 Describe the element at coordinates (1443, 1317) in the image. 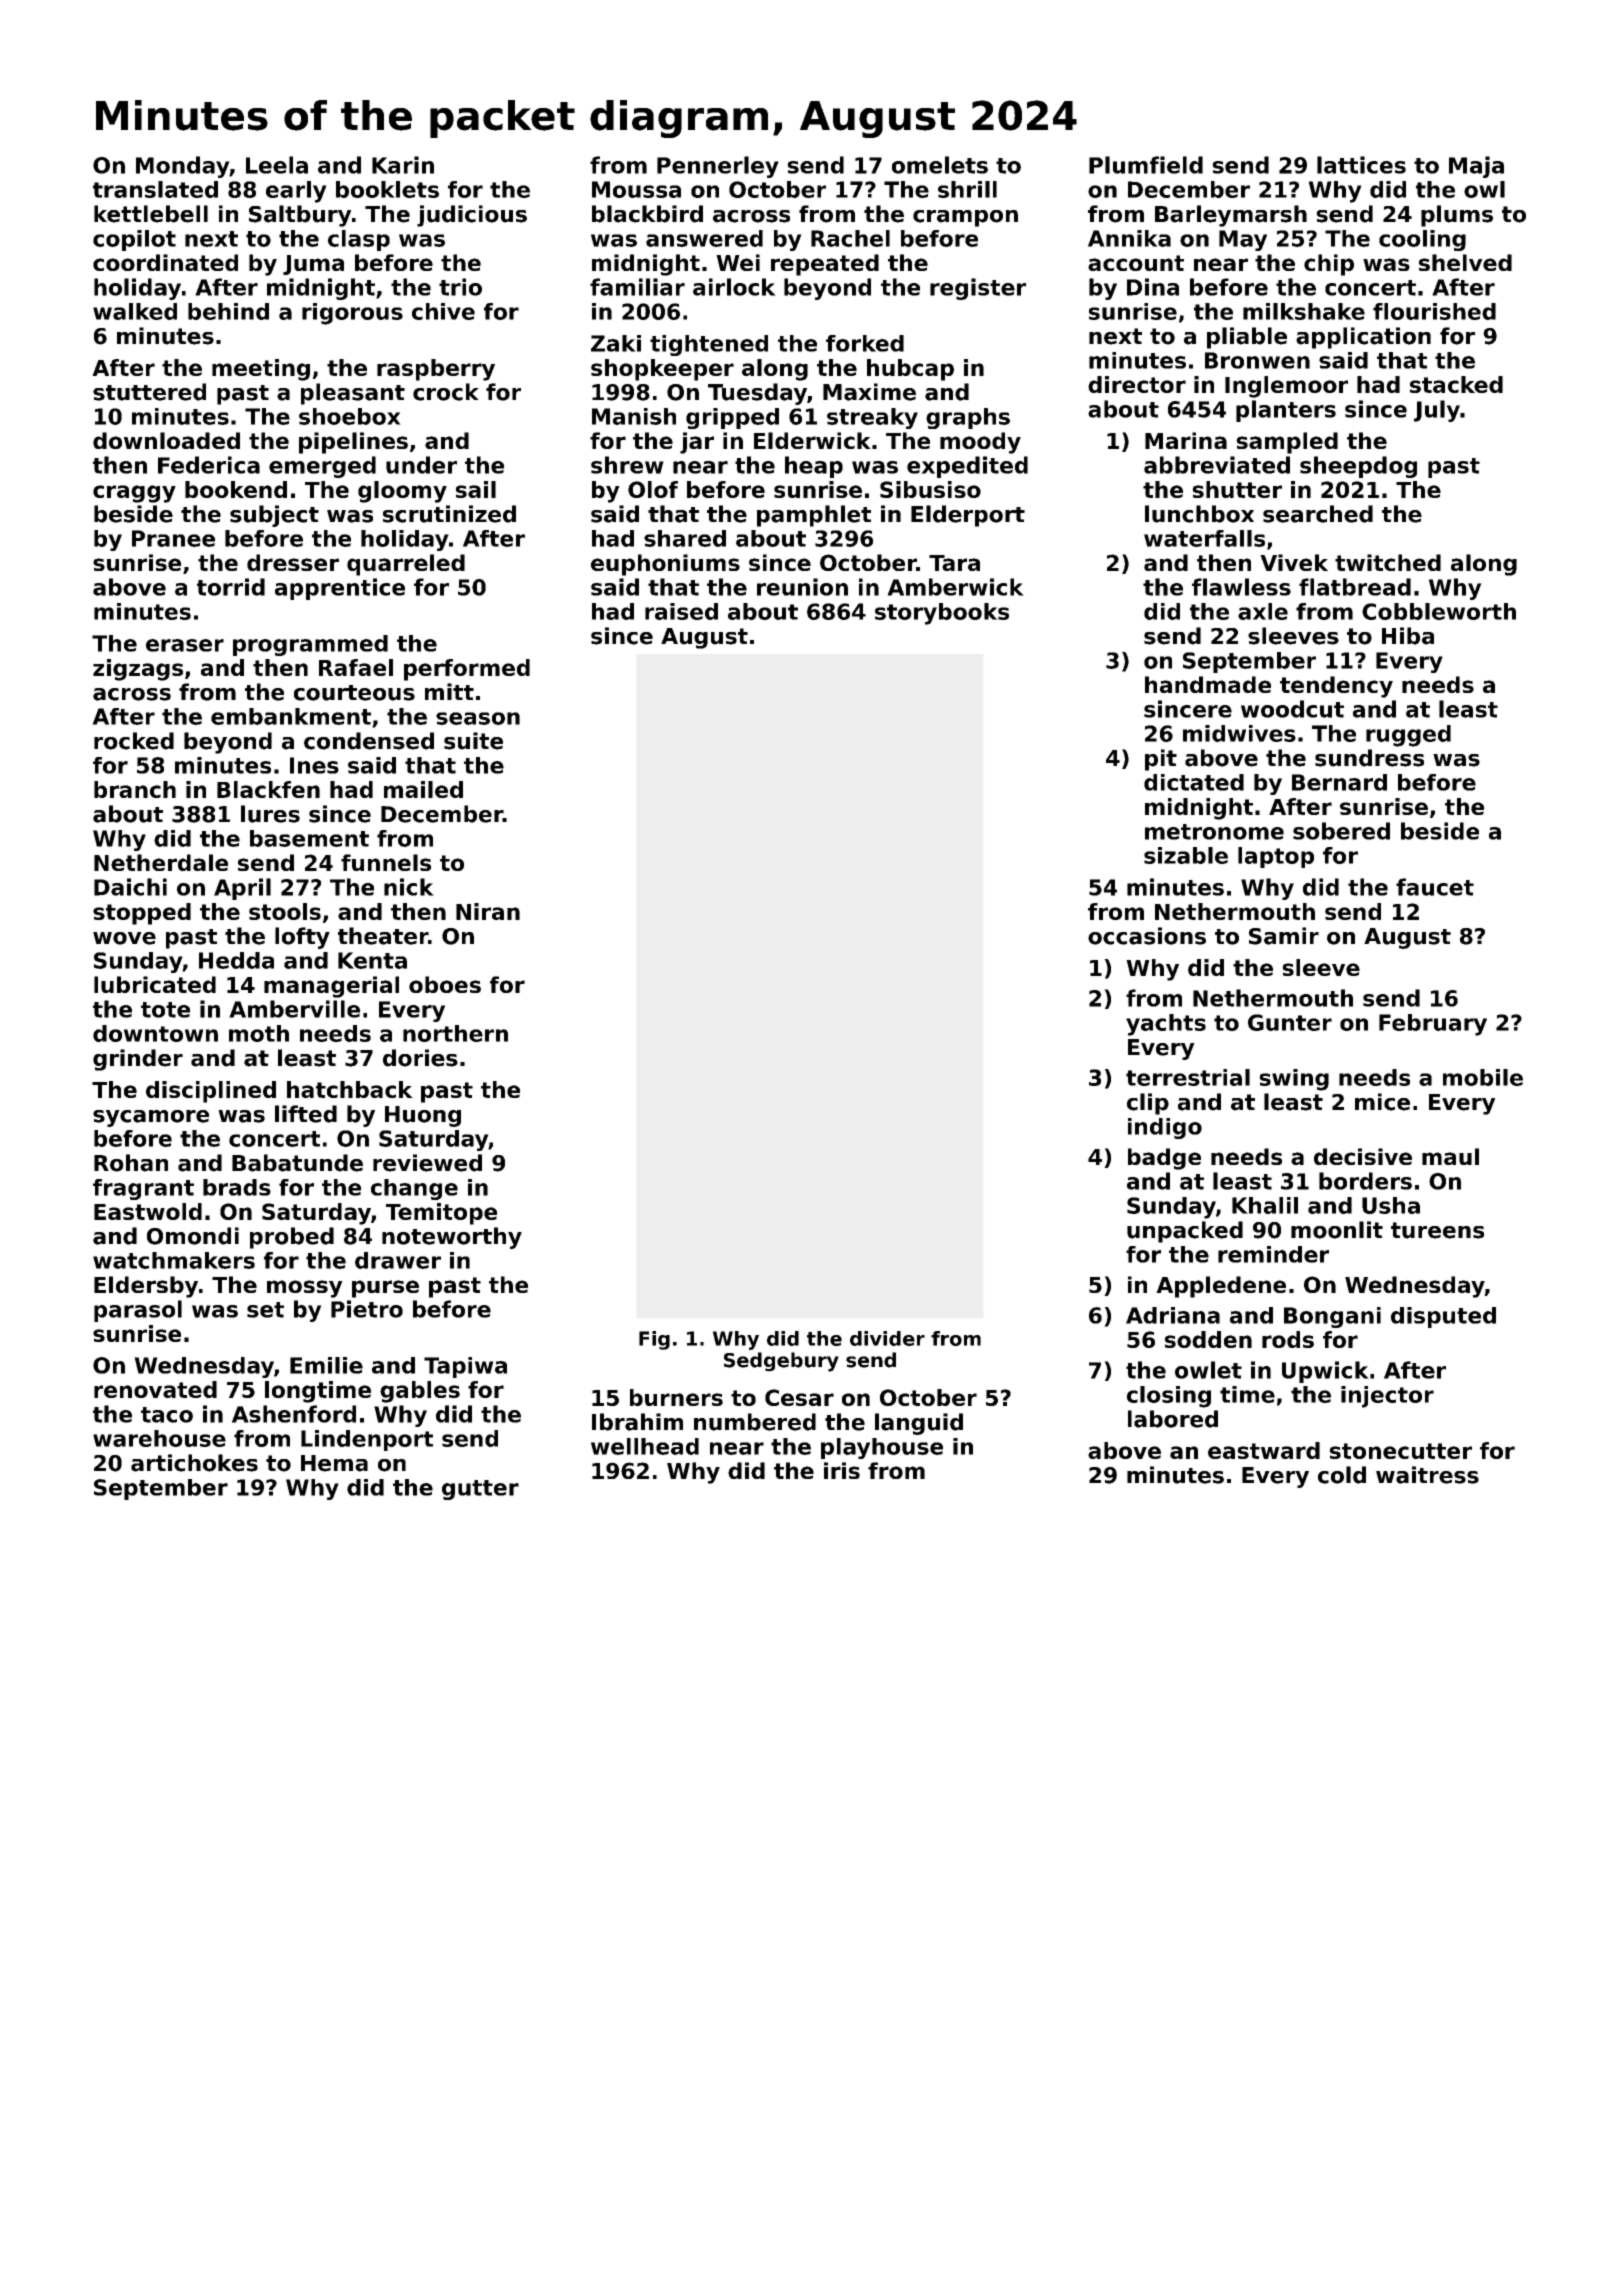

I see `disputed` at that location.
